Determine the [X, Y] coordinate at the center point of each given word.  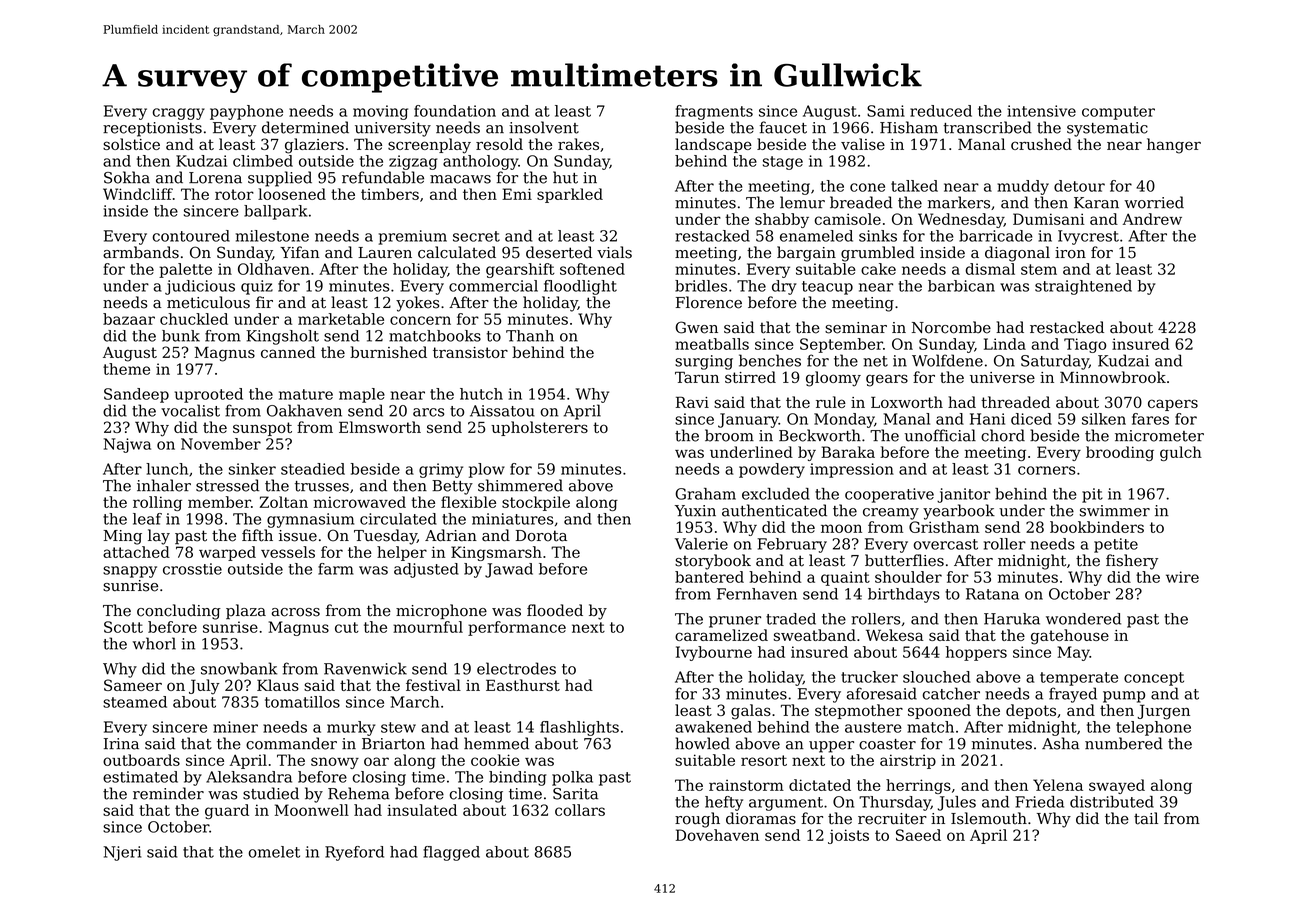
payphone [246, 112]
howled [702, 743]
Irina [121, 744]
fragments [714, 112]
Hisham [909, 127]
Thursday [895, 803]
